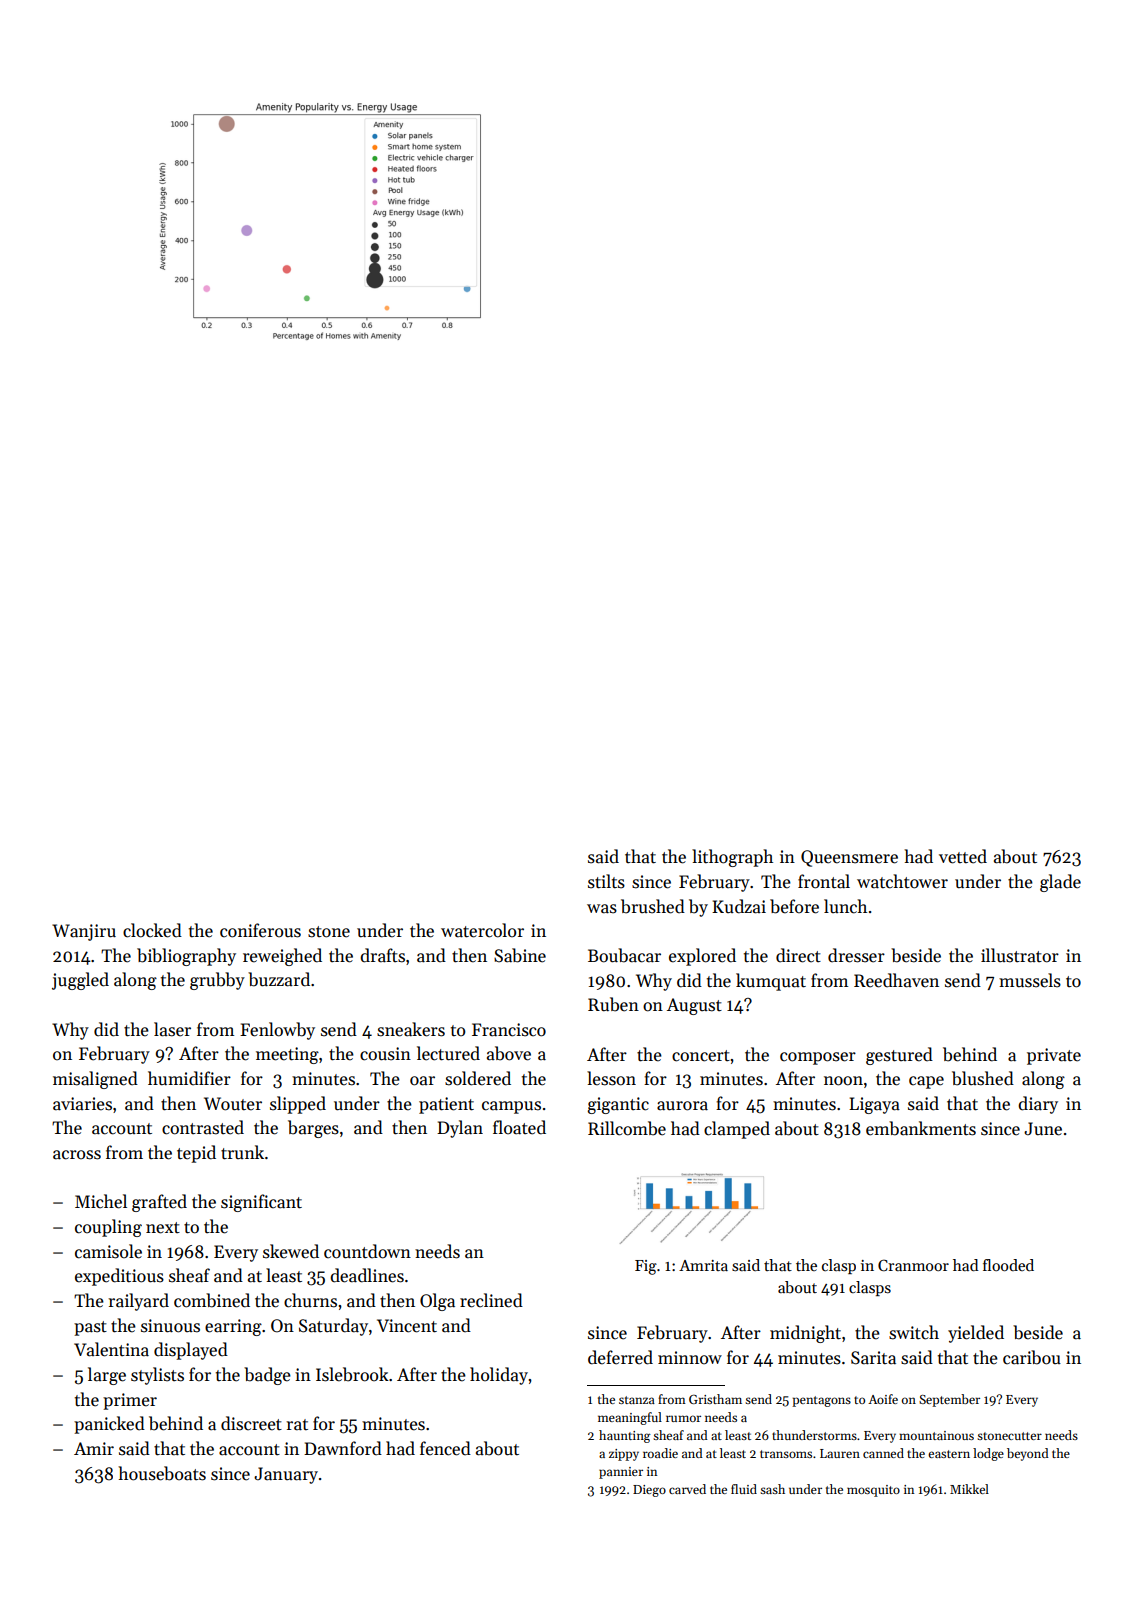 This page has height=1604, width=1134. Describe the element at coordinates (217, 981) in the page. I see `grubby` at that location.
